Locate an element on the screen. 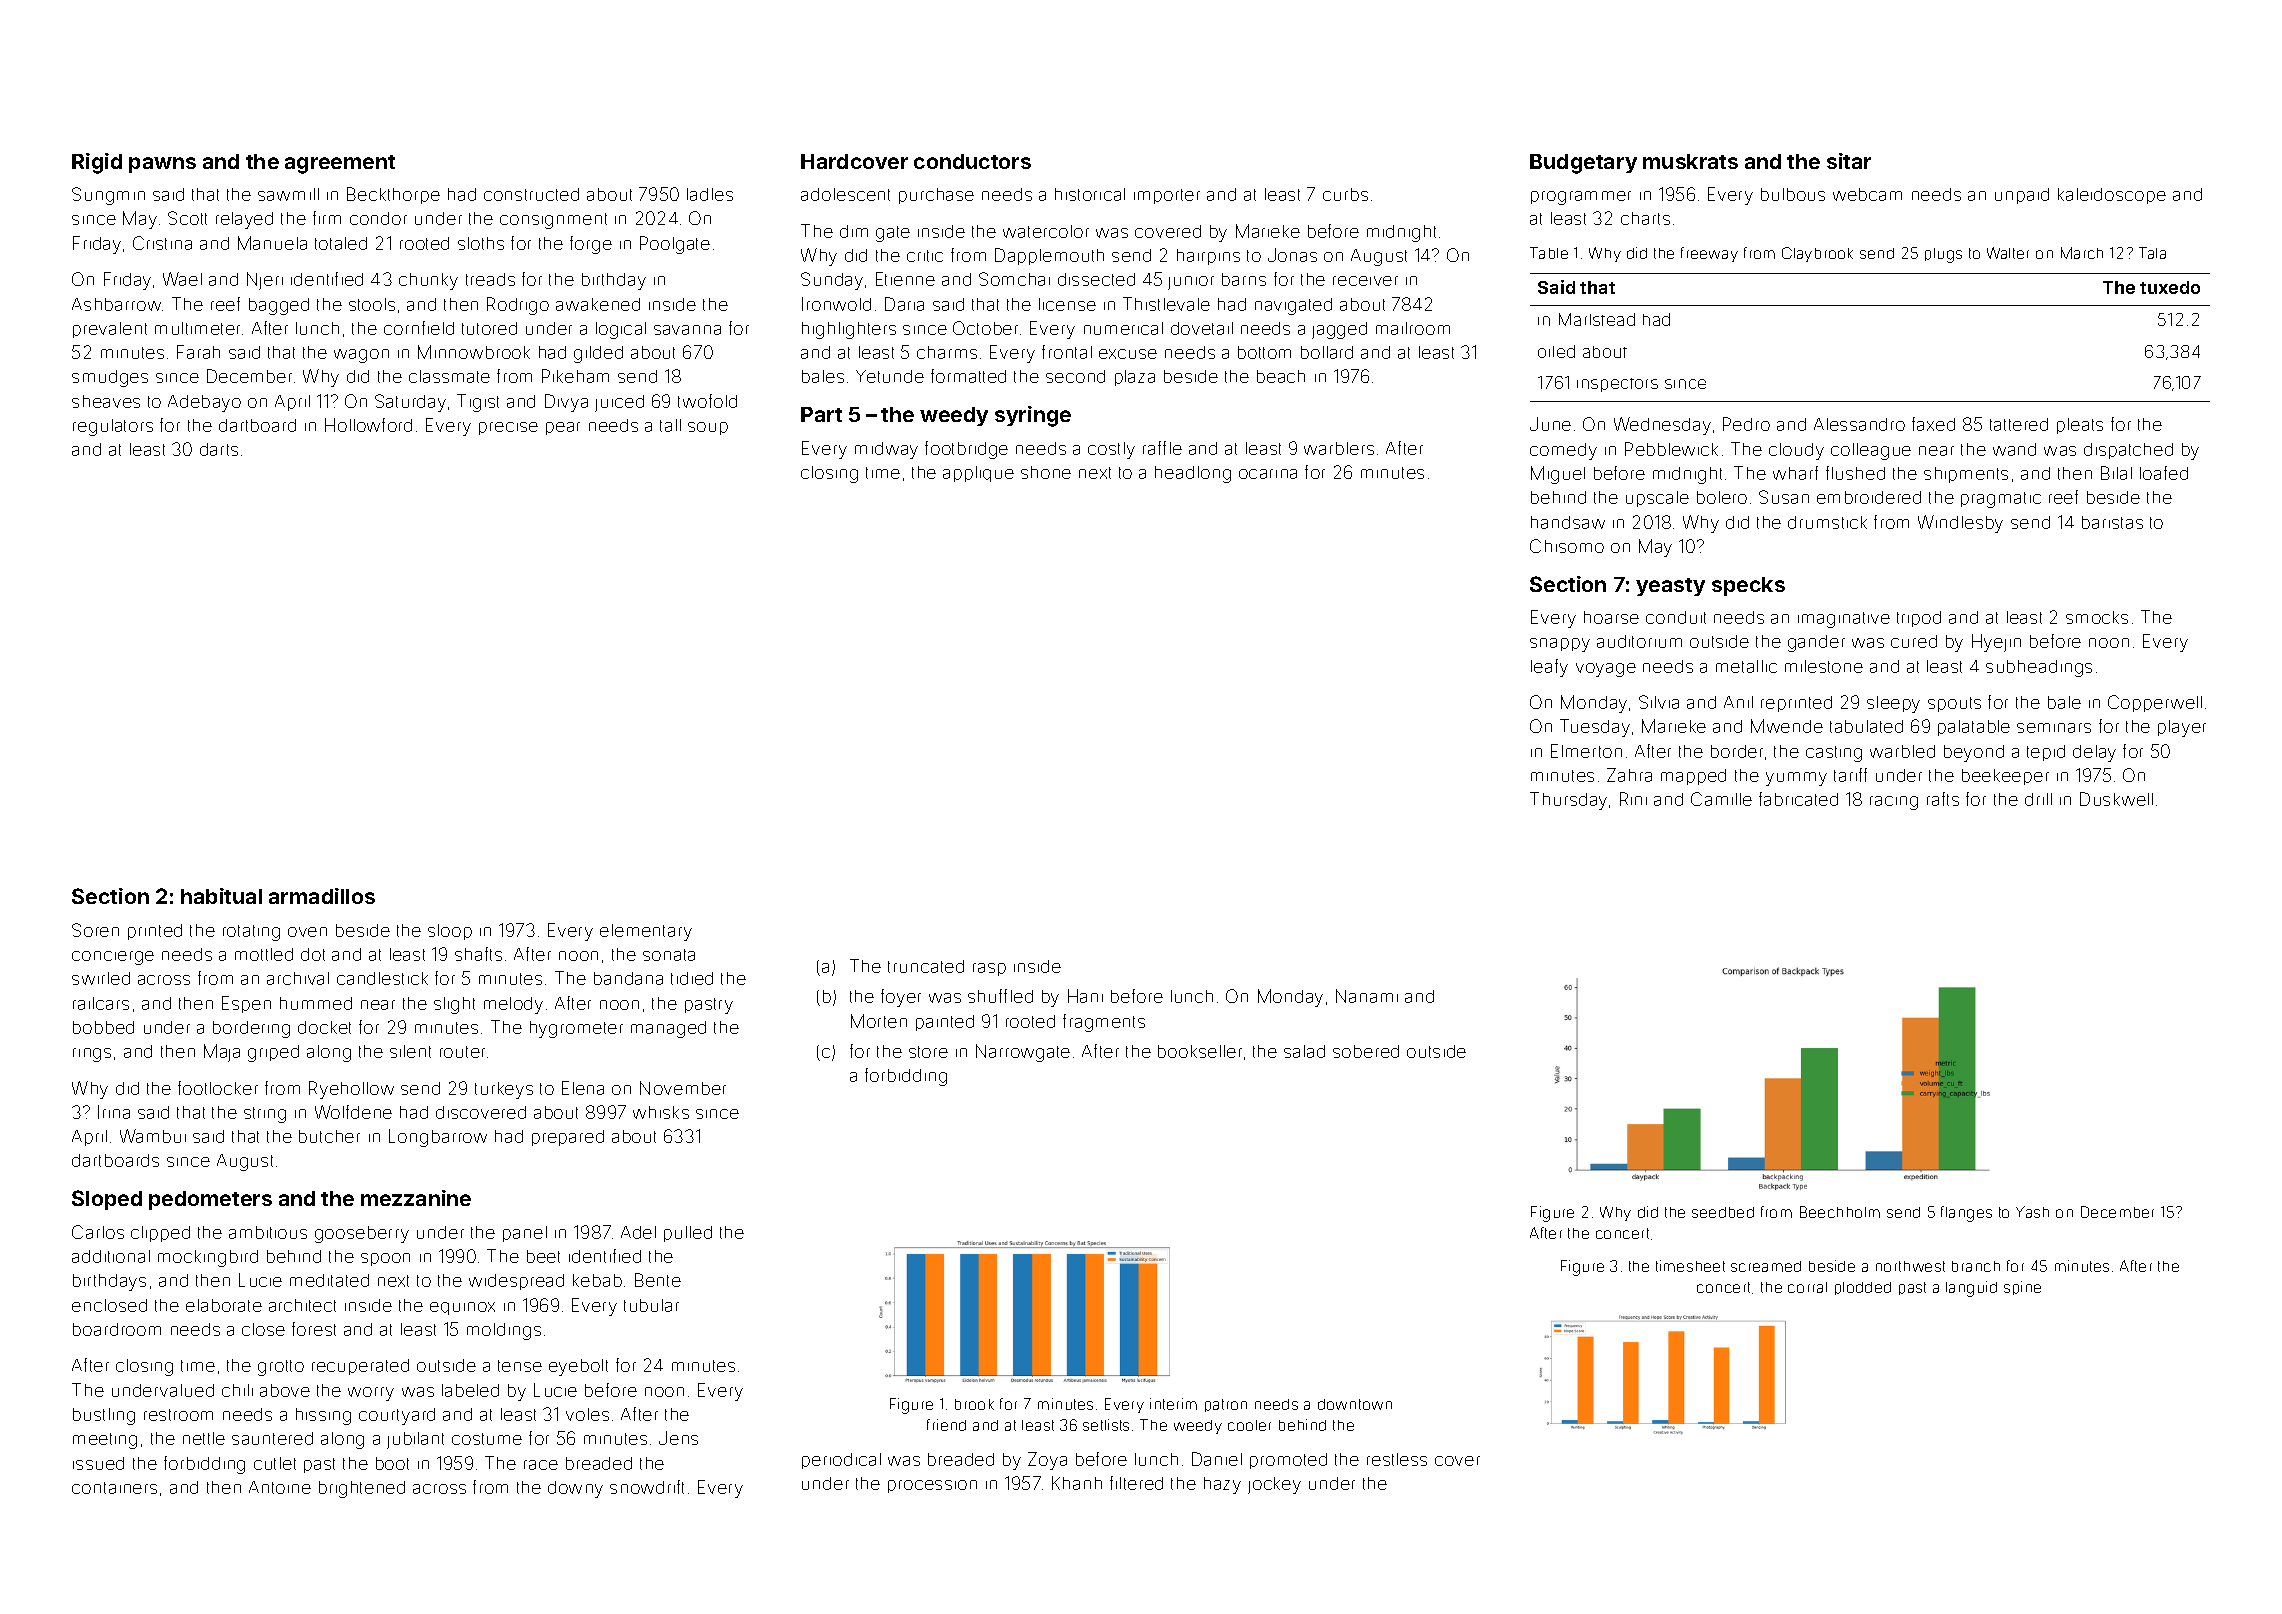  plaza is located at coordinates (1135, 378).
